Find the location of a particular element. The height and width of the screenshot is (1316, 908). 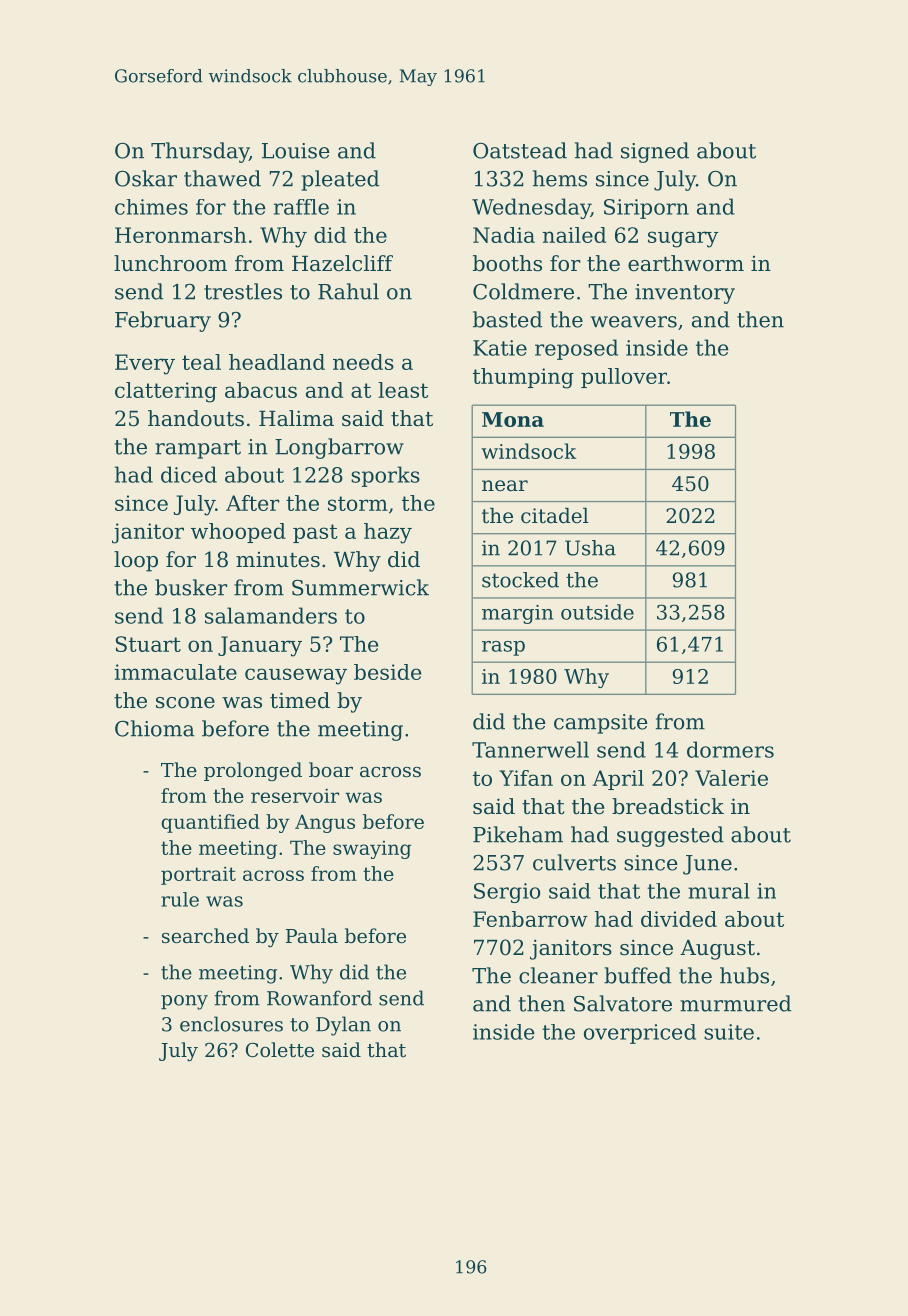

Fenbarrow is located at coordinates (530, 919).
